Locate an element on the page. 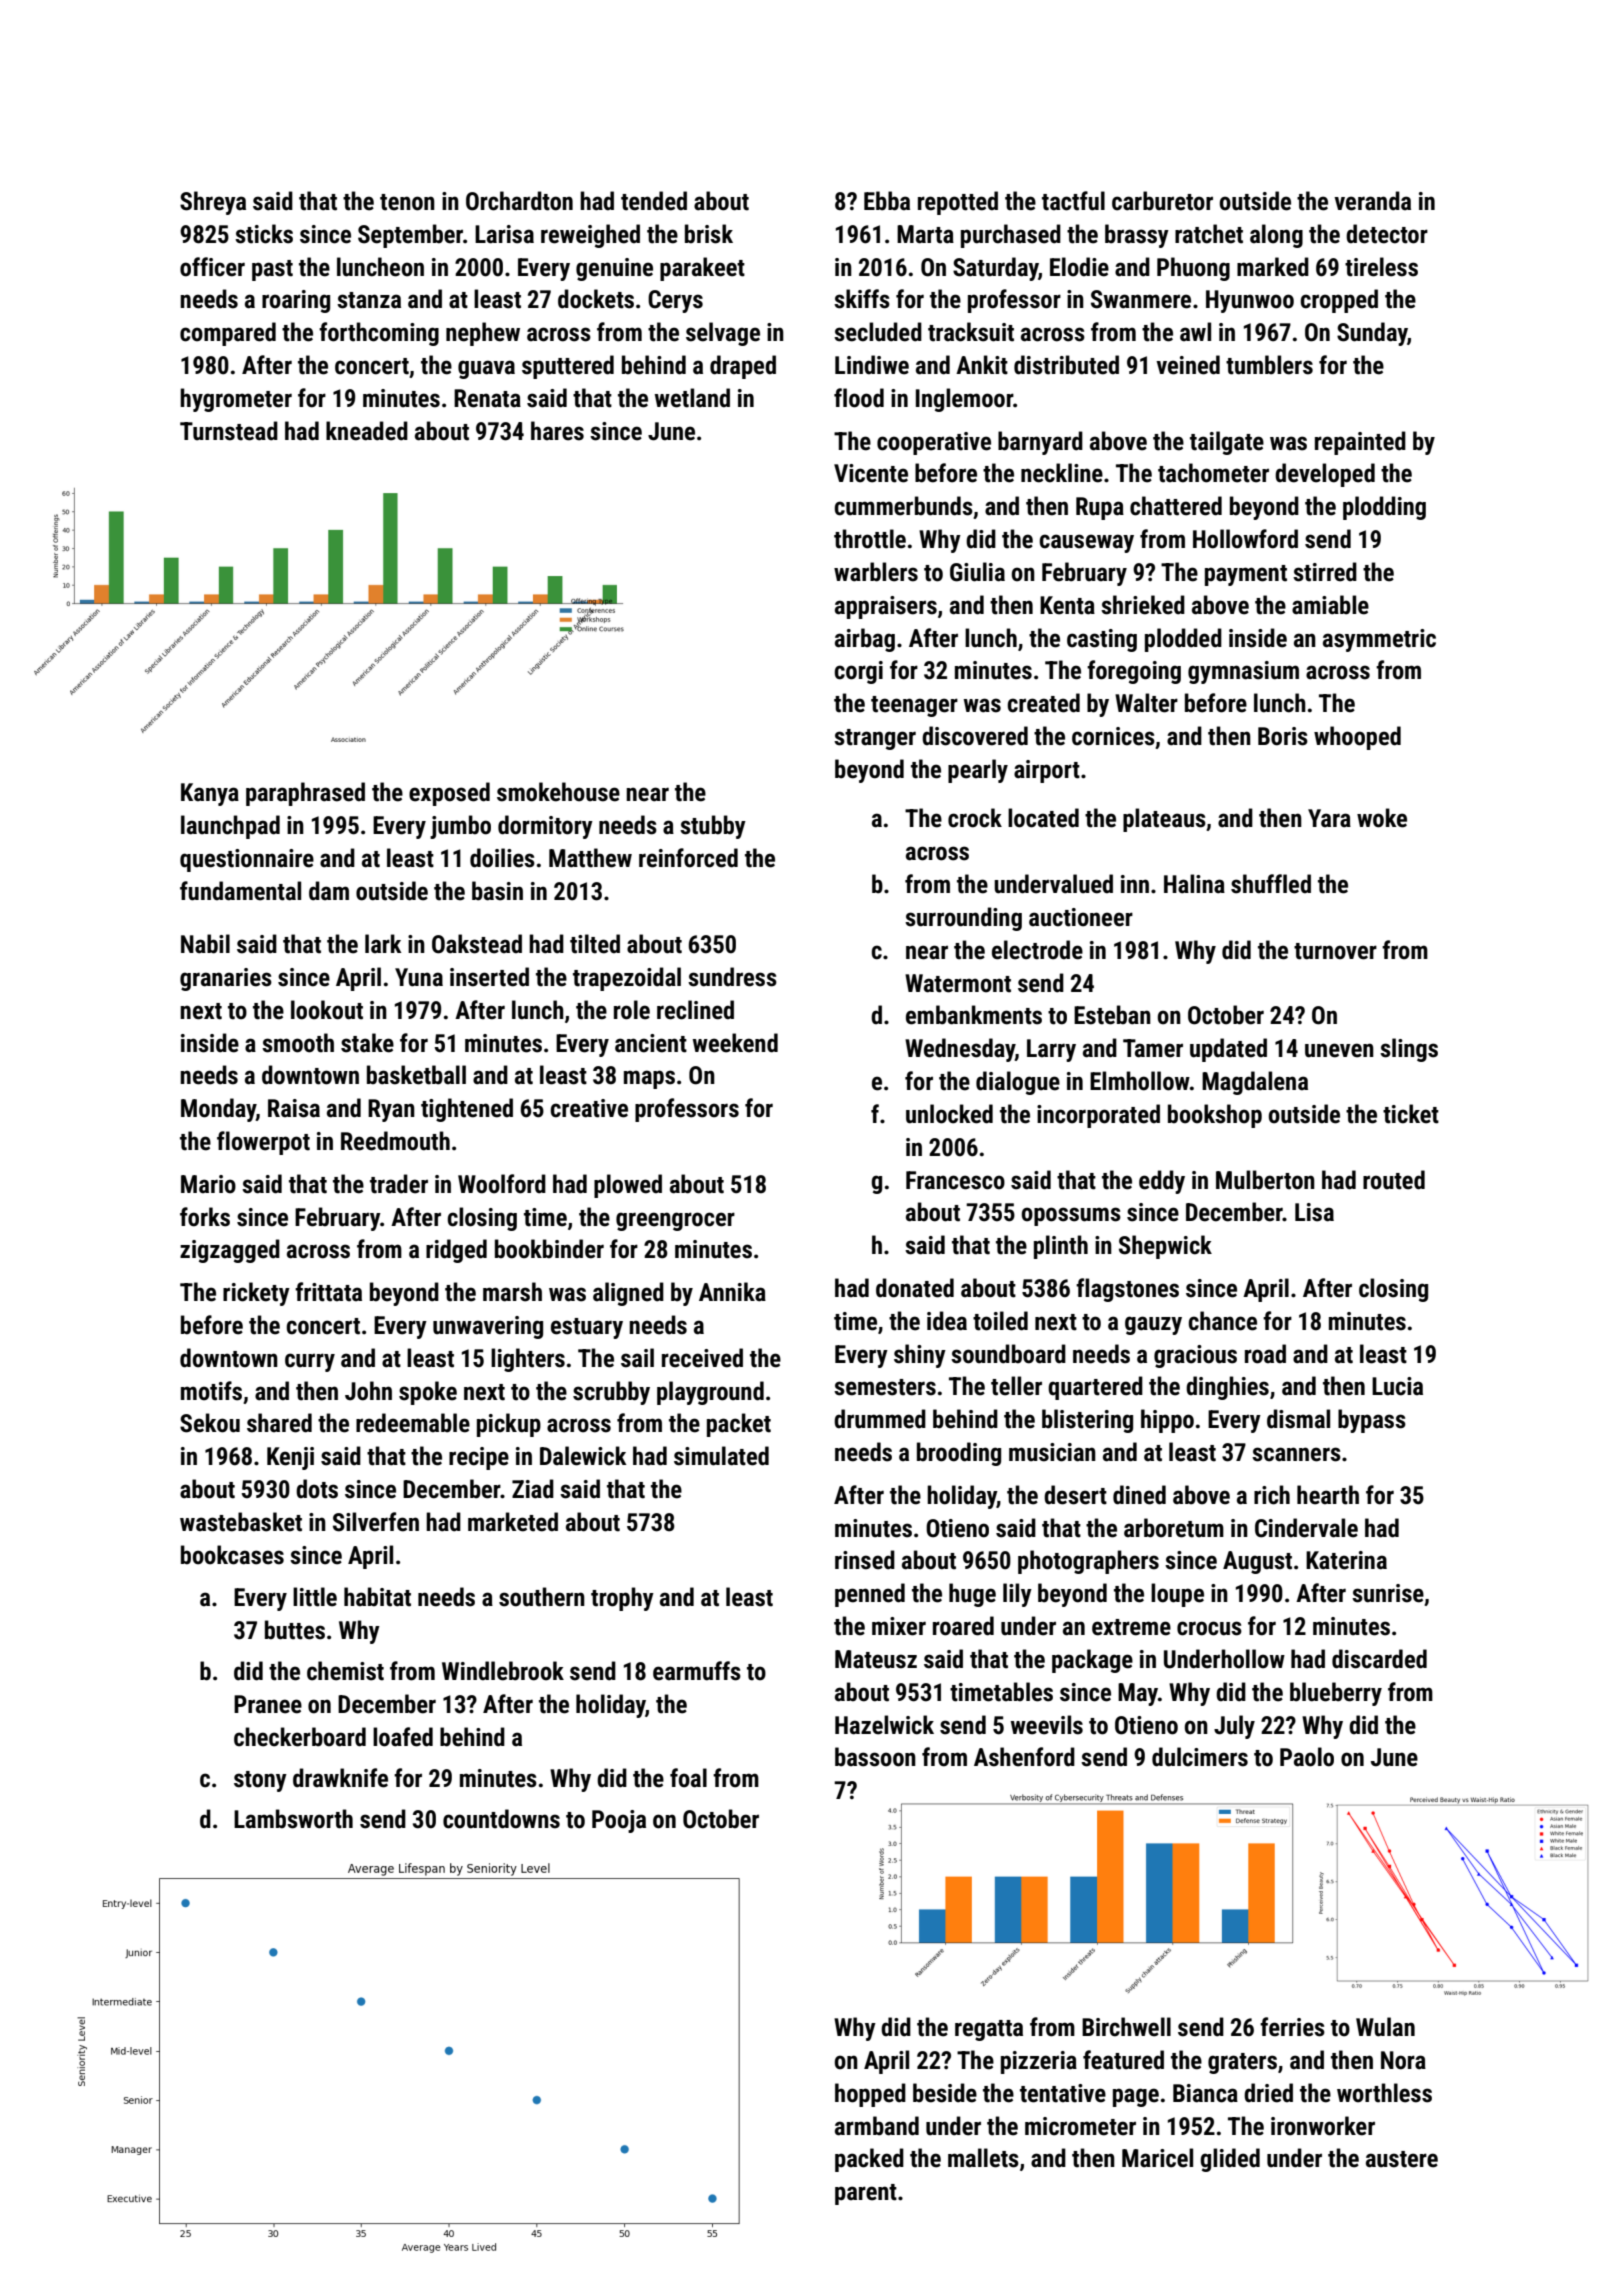 The width and height of the image is (1620, 2292). Annika is located at coordinates (732, 1292).
